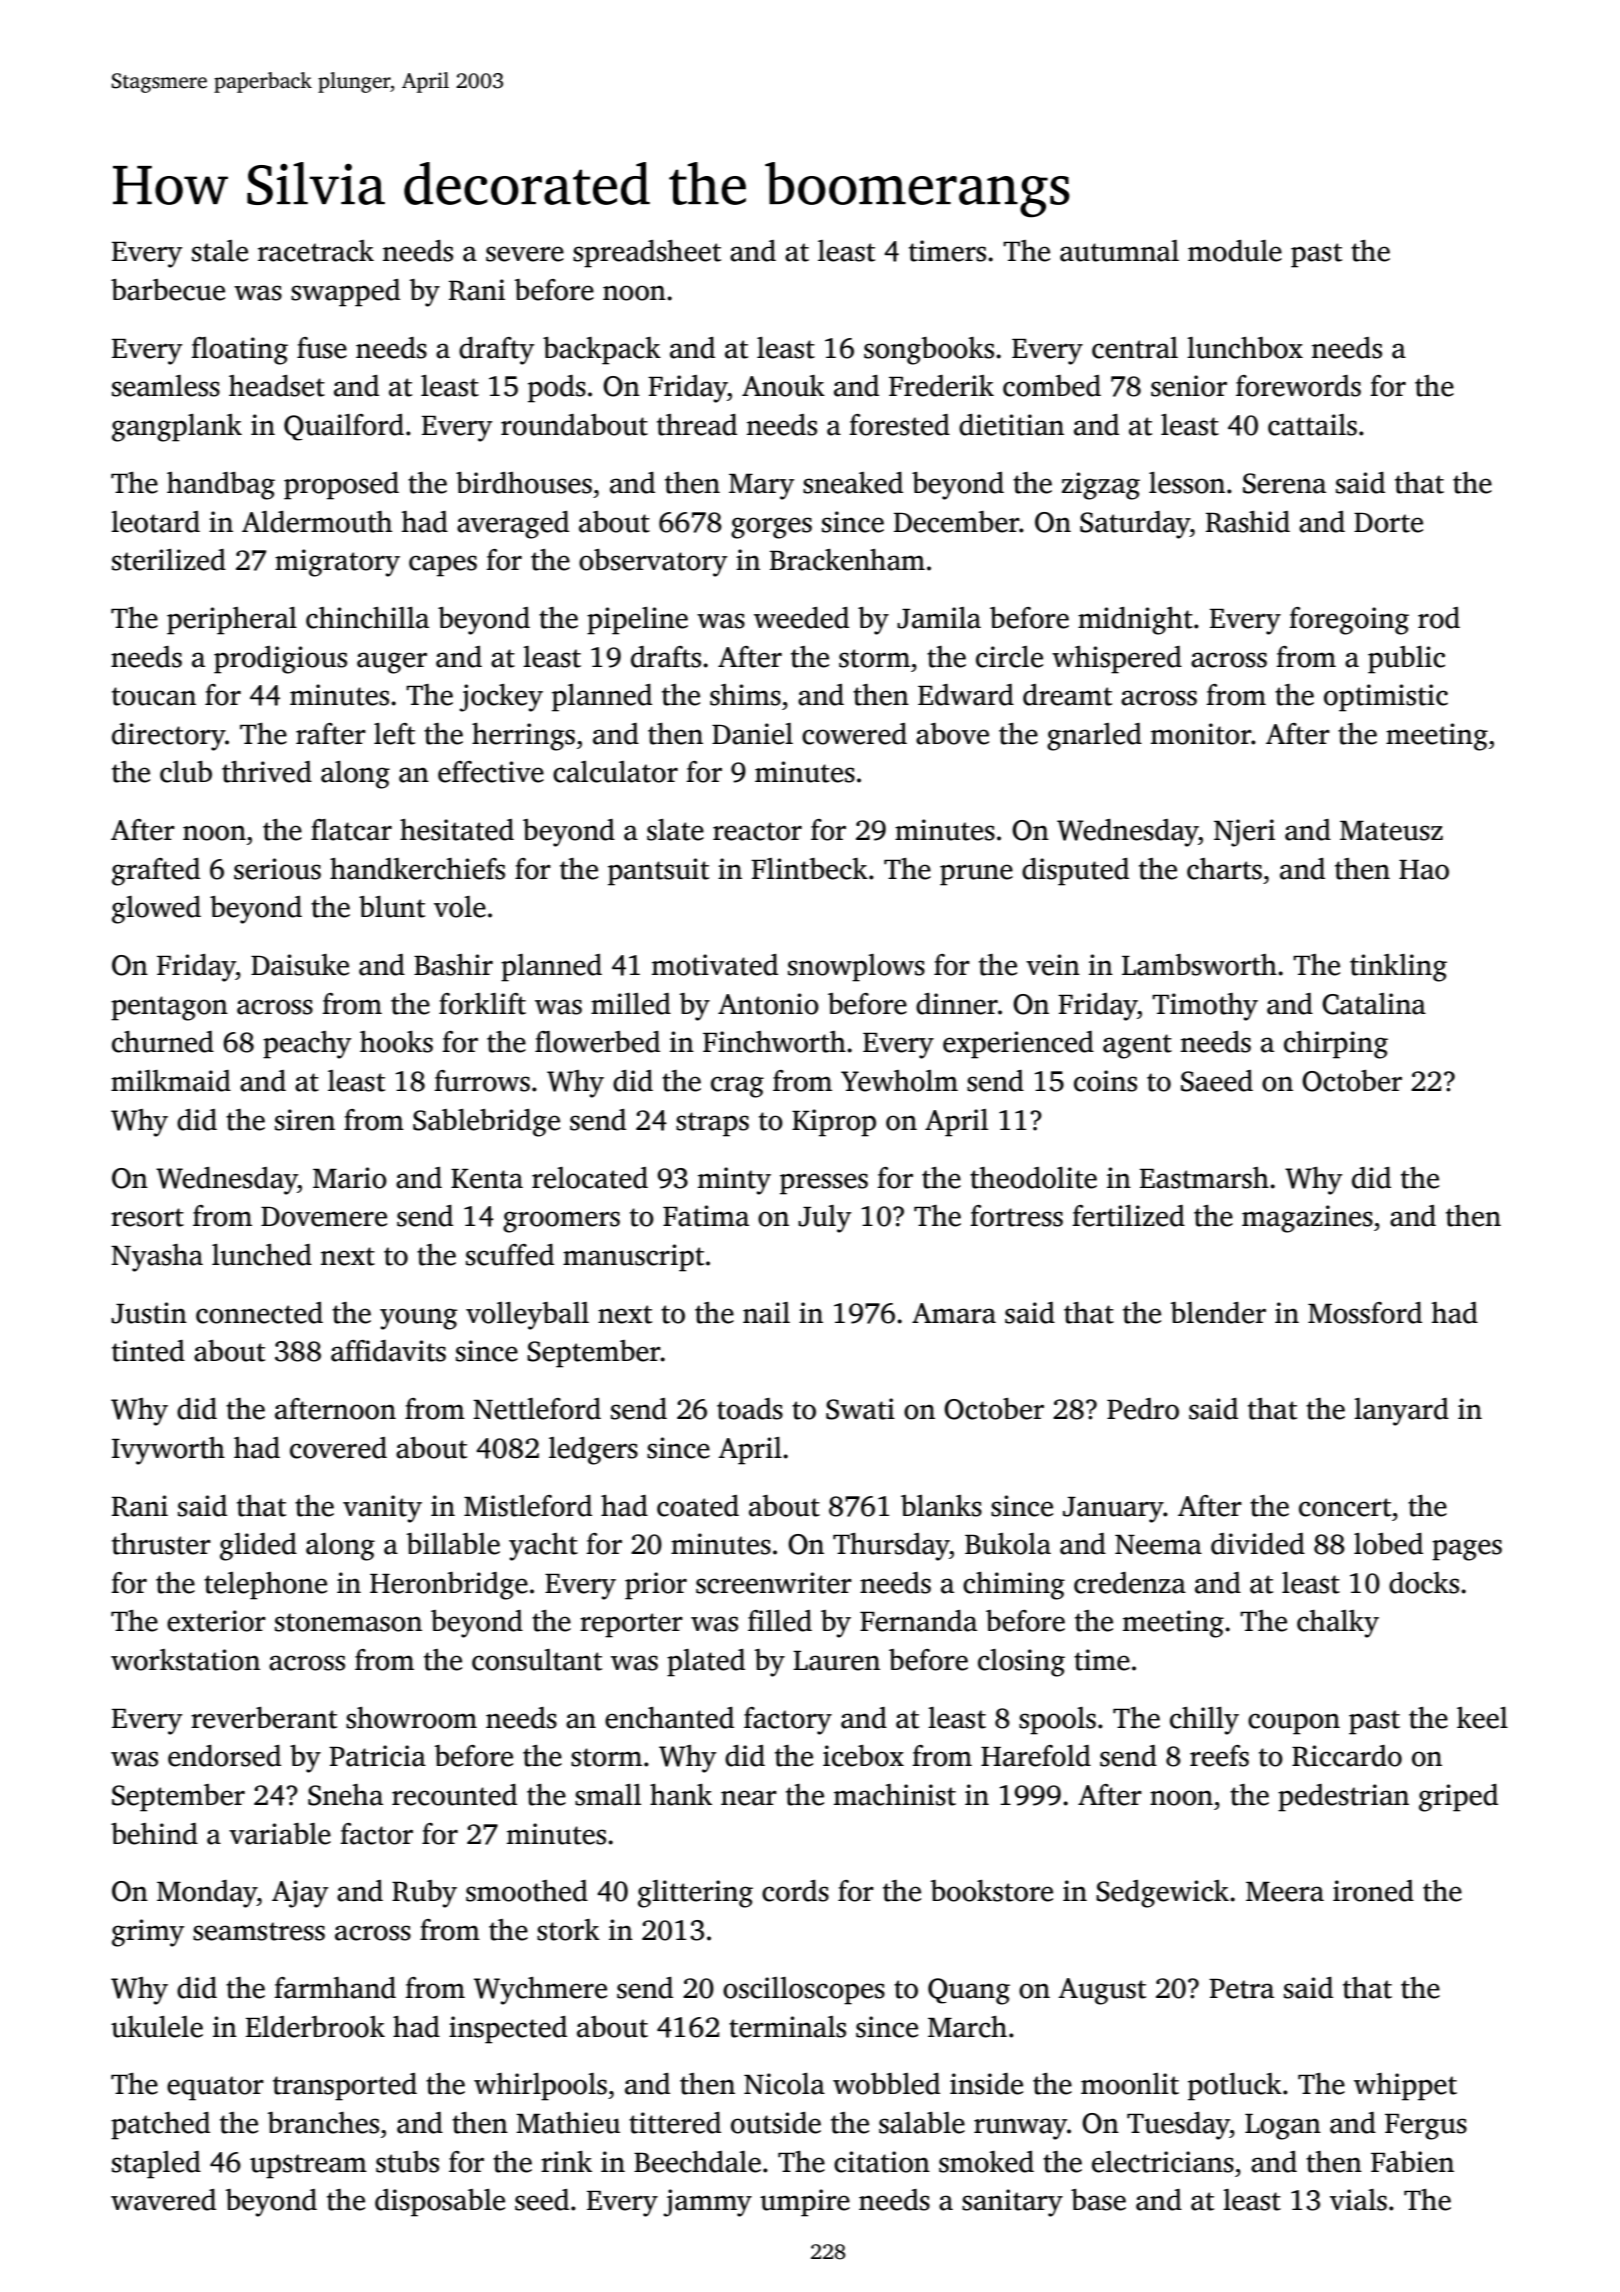  Describe the element at coordinates (1241, 1989) in the page. I see `Petra` at that location.
